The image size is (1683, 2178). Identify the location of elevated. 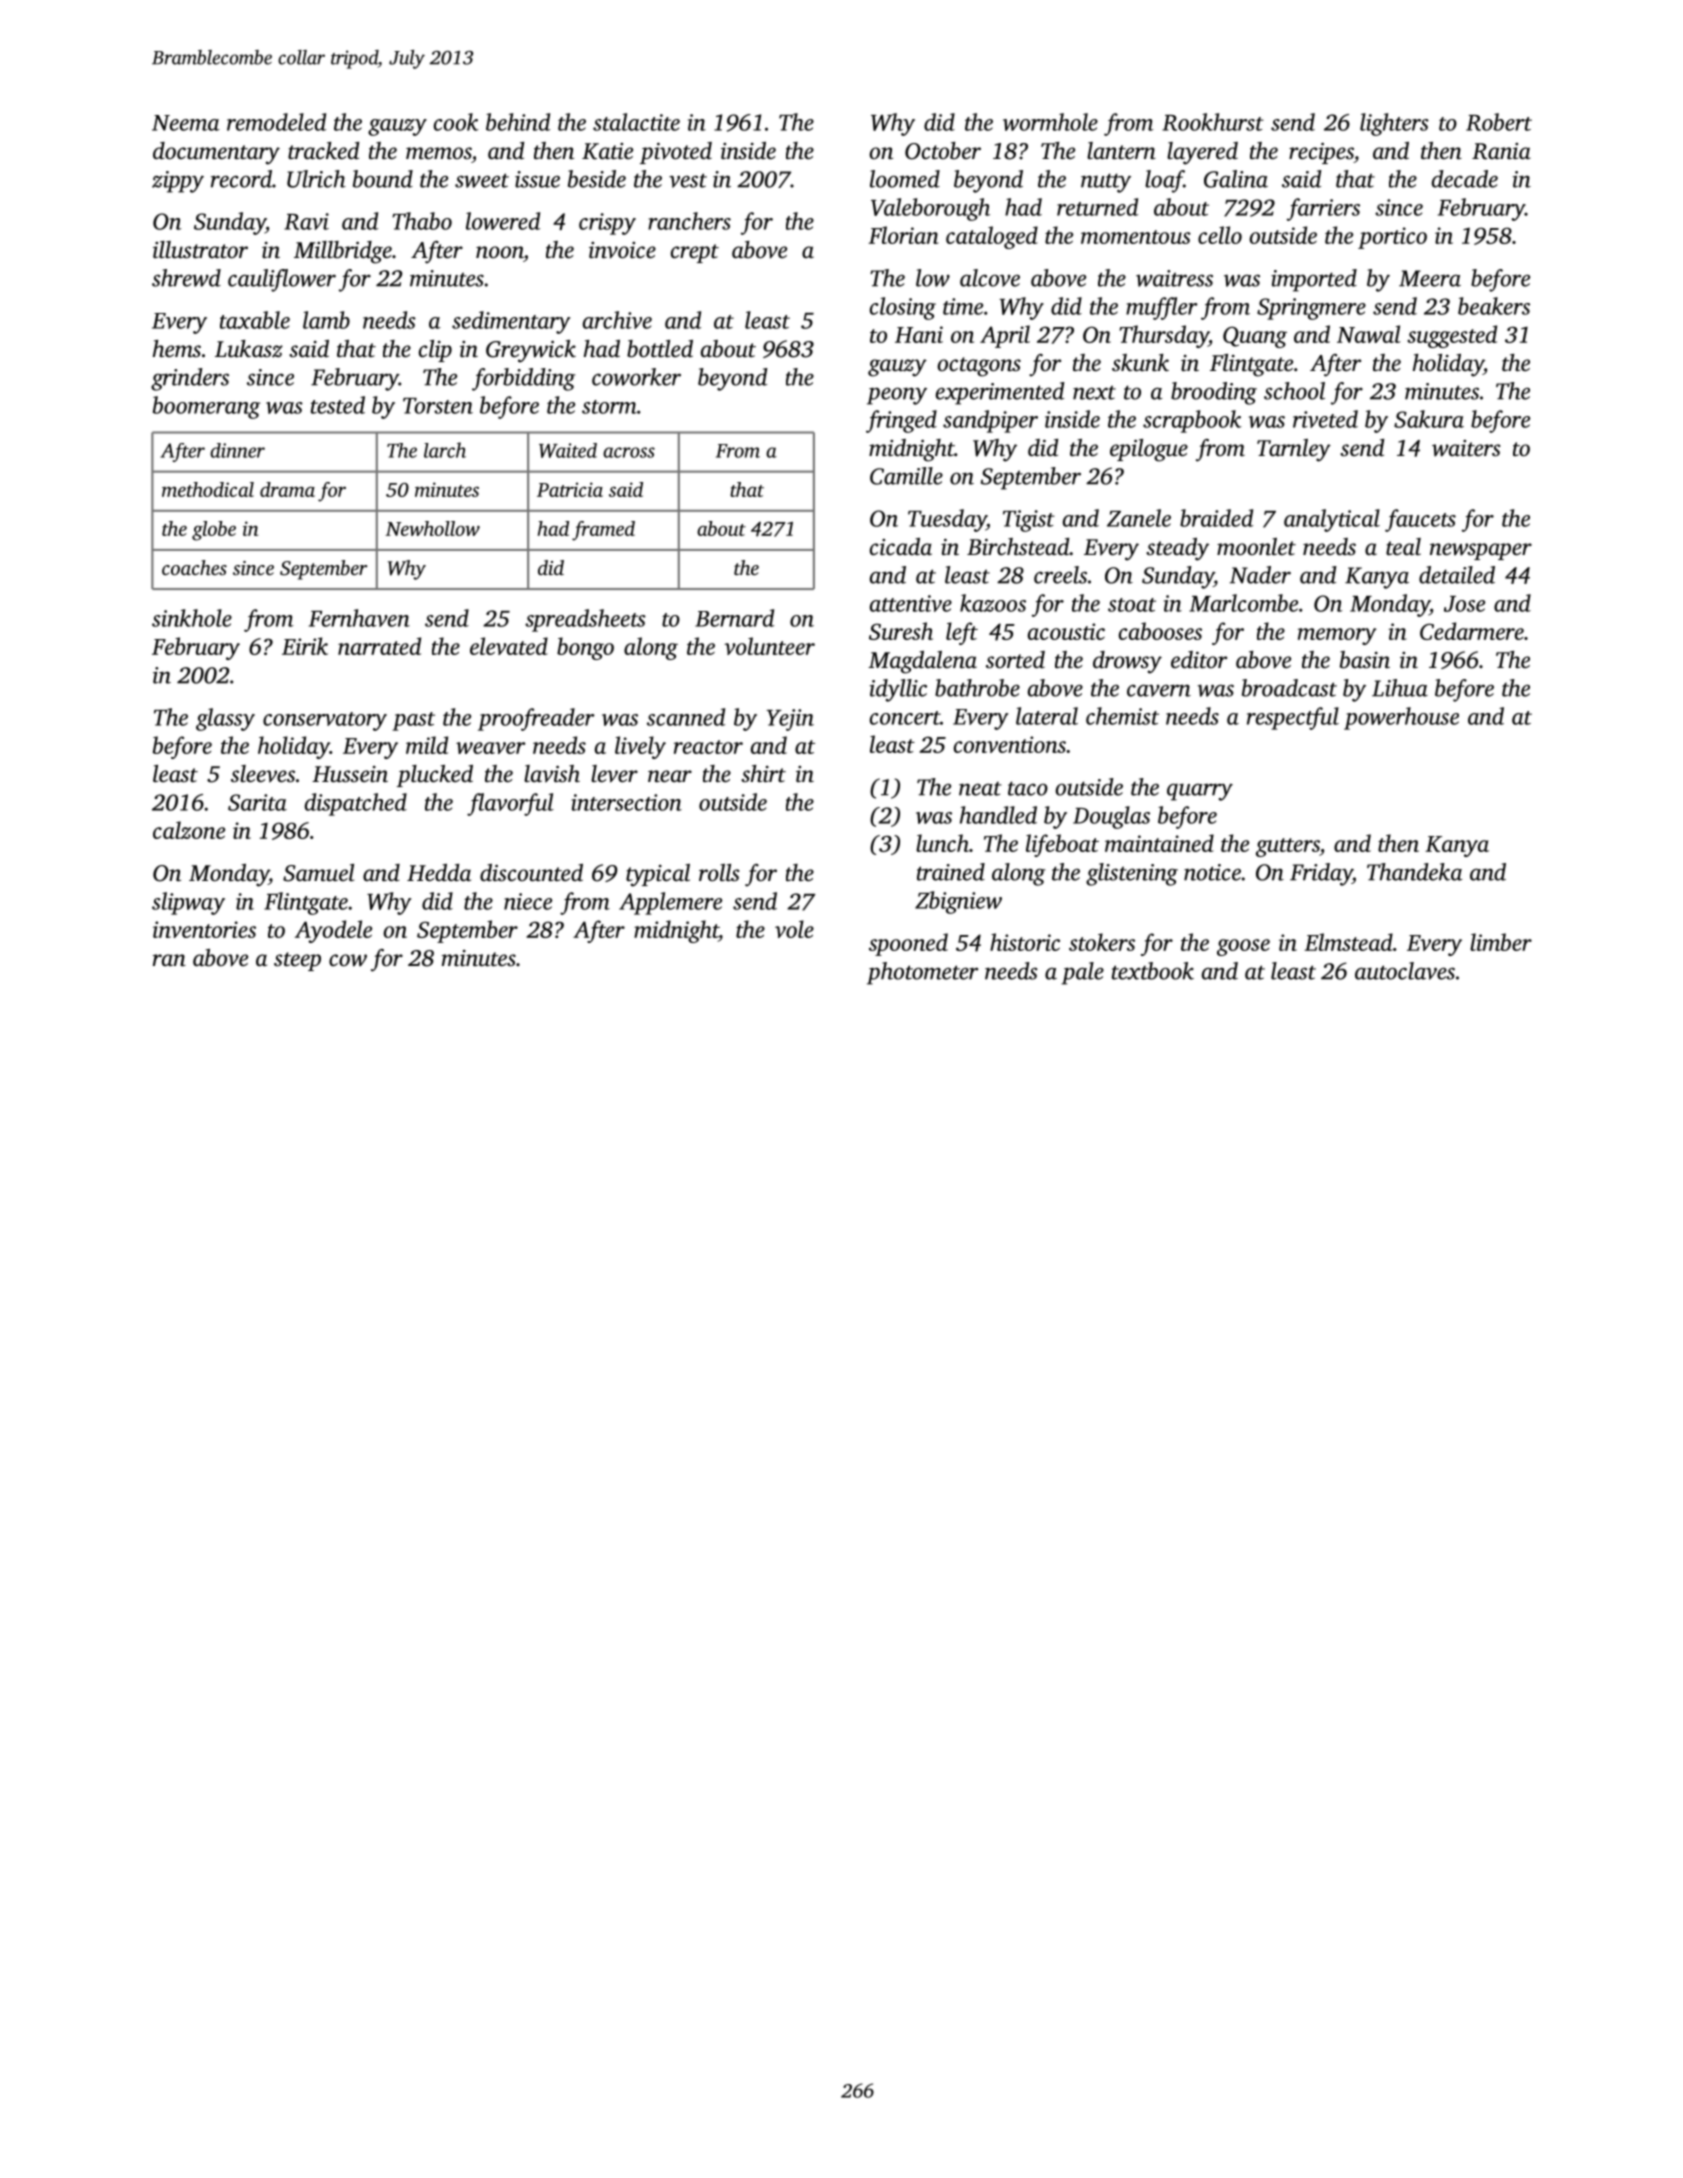
(509, 646).
